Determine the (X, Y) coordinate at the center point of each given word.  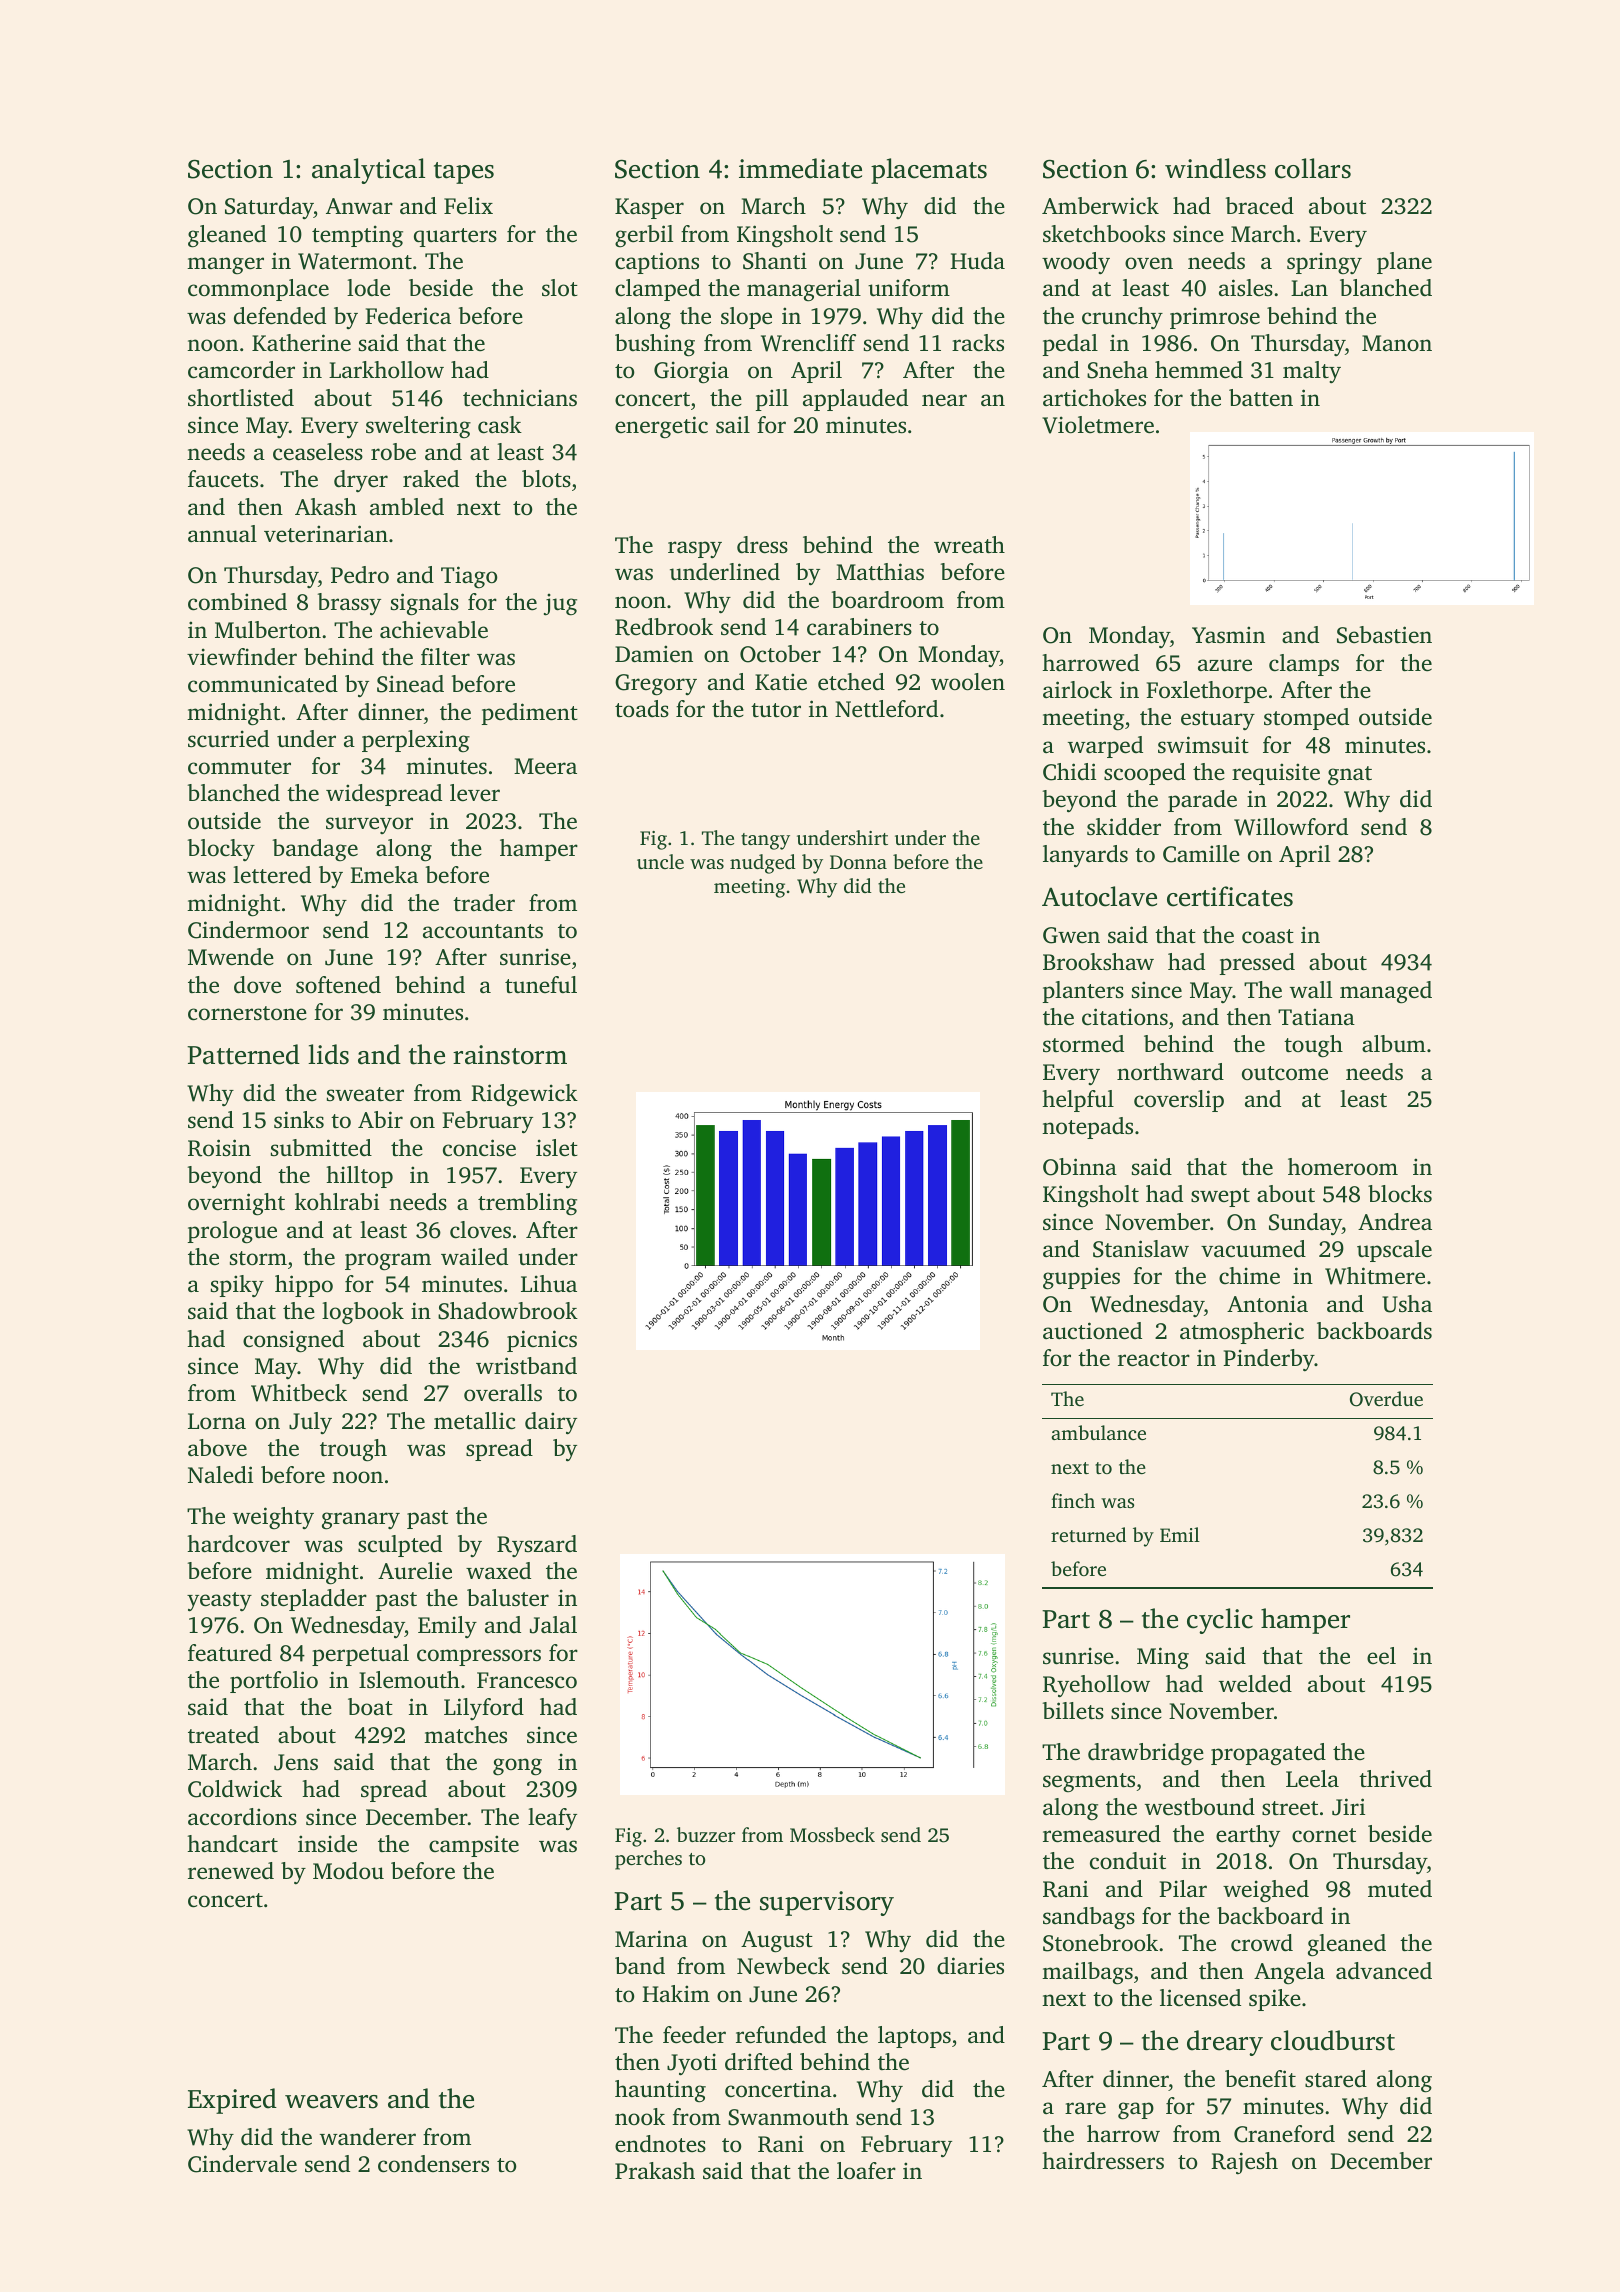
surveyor (369, 825)
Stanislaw (1141, 1249)
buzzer (706, 1834)
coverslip (1179, 1101)
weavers (331, 2102)
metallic (475, 1421)
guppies (1081, 1278)
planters (1083, 992)
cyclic (1220, 1621)
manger (225, 265)
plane (1404, 263)
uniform (909, 288)
